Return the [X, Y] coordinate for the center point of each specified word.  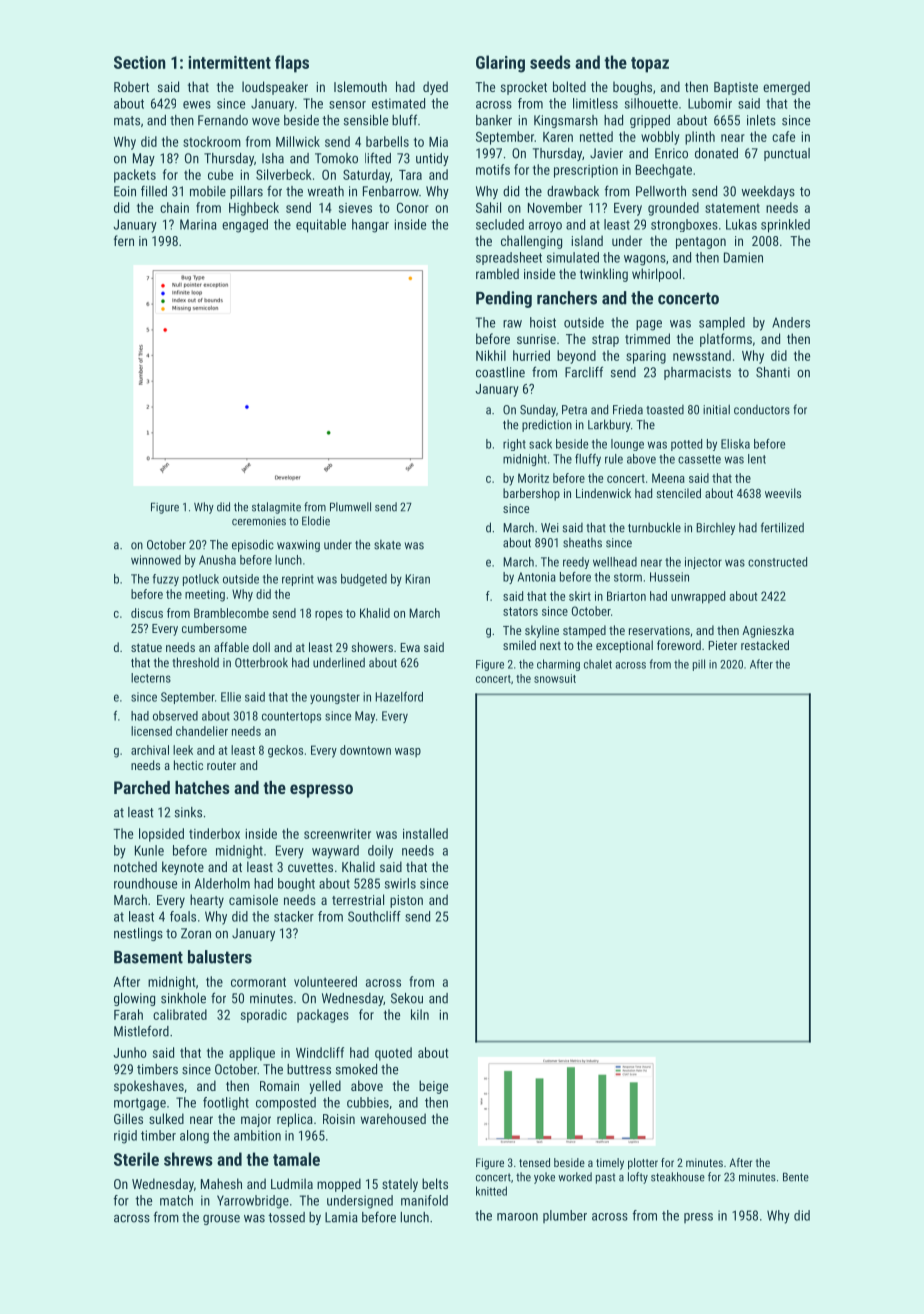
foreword [679, 645]
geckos [285, 751]
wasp [408, 752]
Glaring [500, 64]
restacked [765, 645]
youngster [335, 698]
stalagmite [276, 508]
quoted [393, 1054]
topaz [650, 65]
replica [295, 1120]
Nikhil [491, 355]
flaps [292, 64]
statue [146, 647]
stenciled [678, 493]
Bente [796, 1177]
